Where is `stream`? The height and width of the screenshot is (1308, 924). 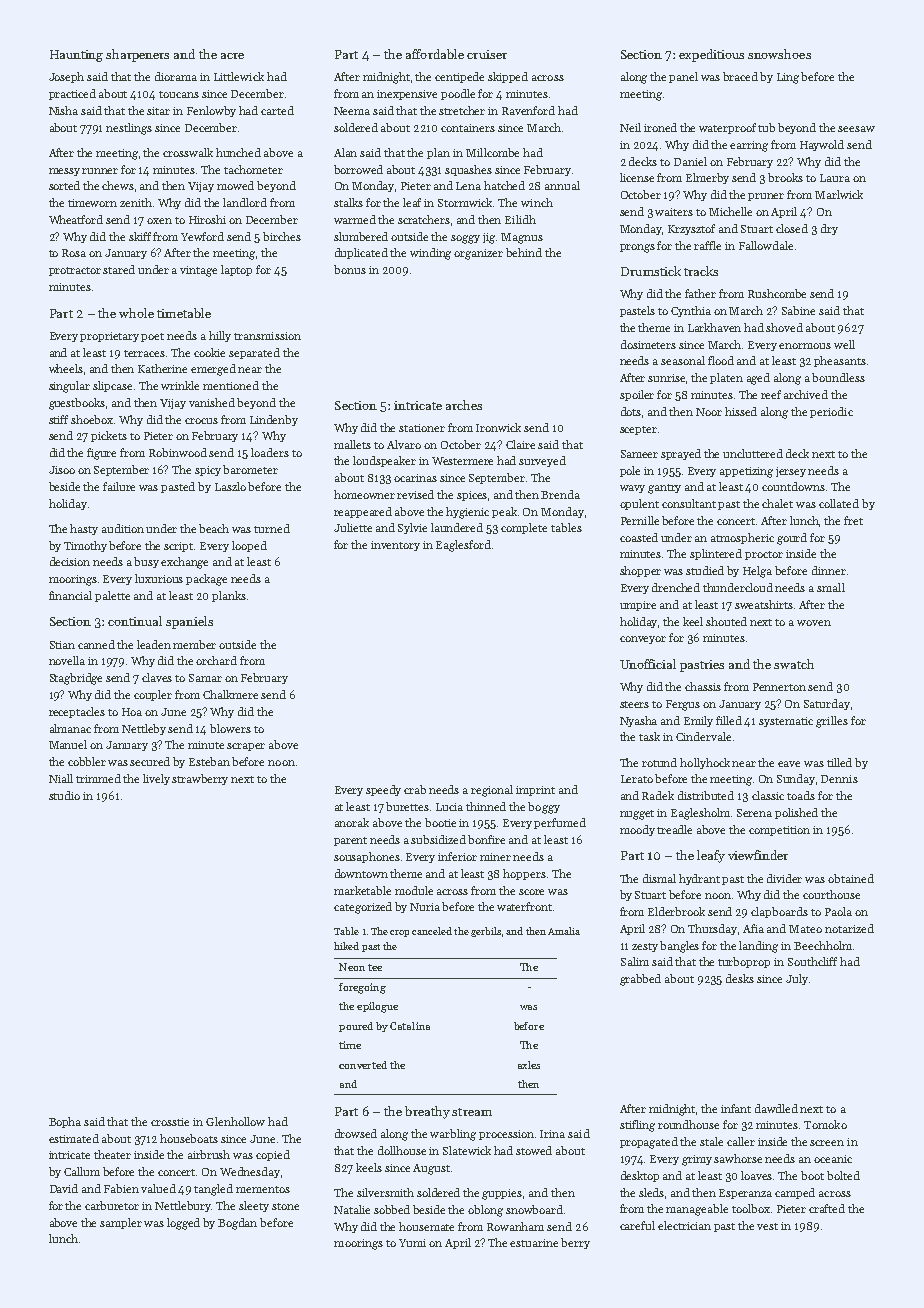
stream is located at coordinates (472, 1112).
